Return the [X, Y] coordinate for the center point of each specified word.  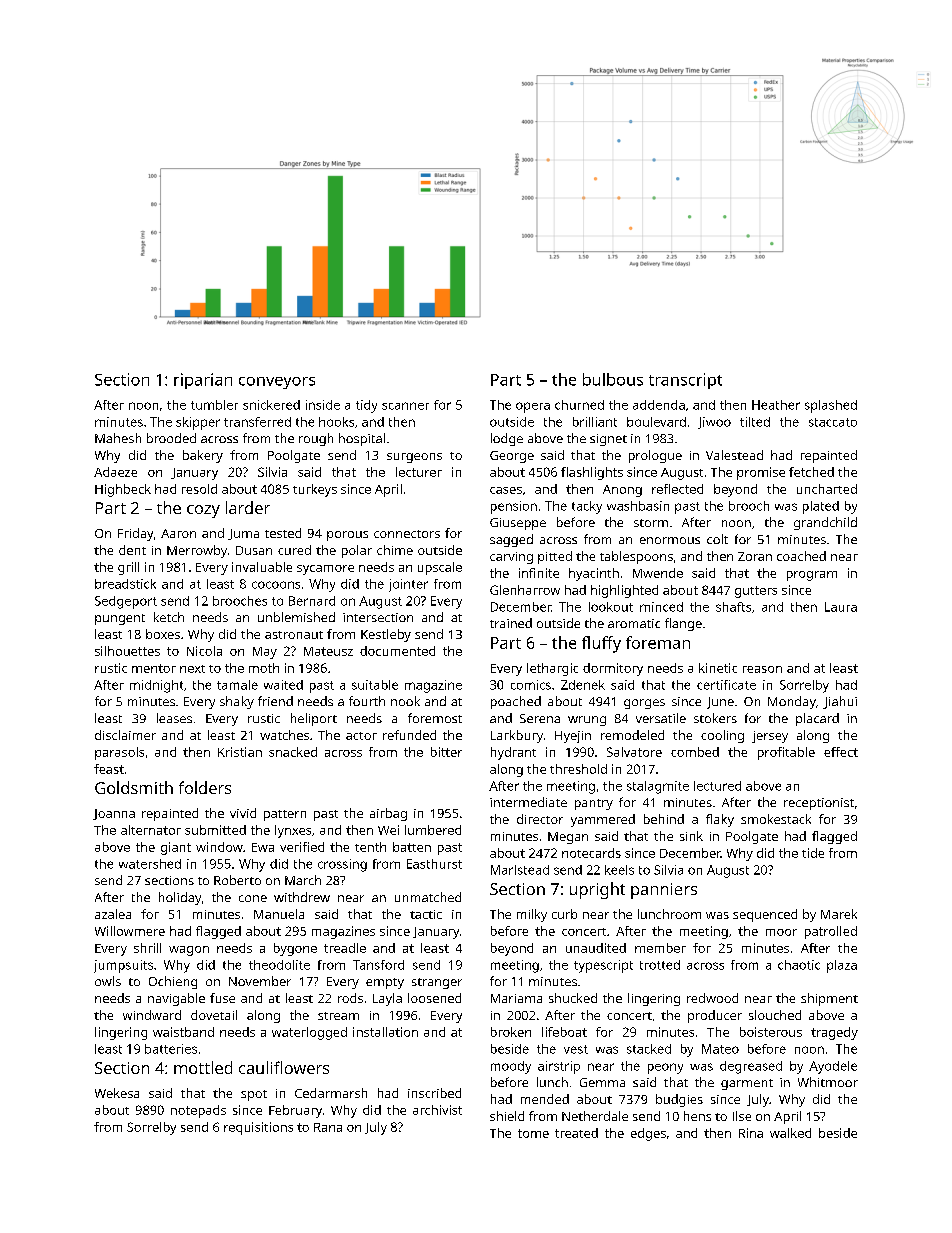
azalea [113, 914]
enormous [670, 540]
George [512, 457]
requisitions [258, 1128]
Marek [839, 914]
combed [695, 752]
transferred [257, 422]
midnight [156, 686]
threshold [578, 769]
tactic [426, 914]
